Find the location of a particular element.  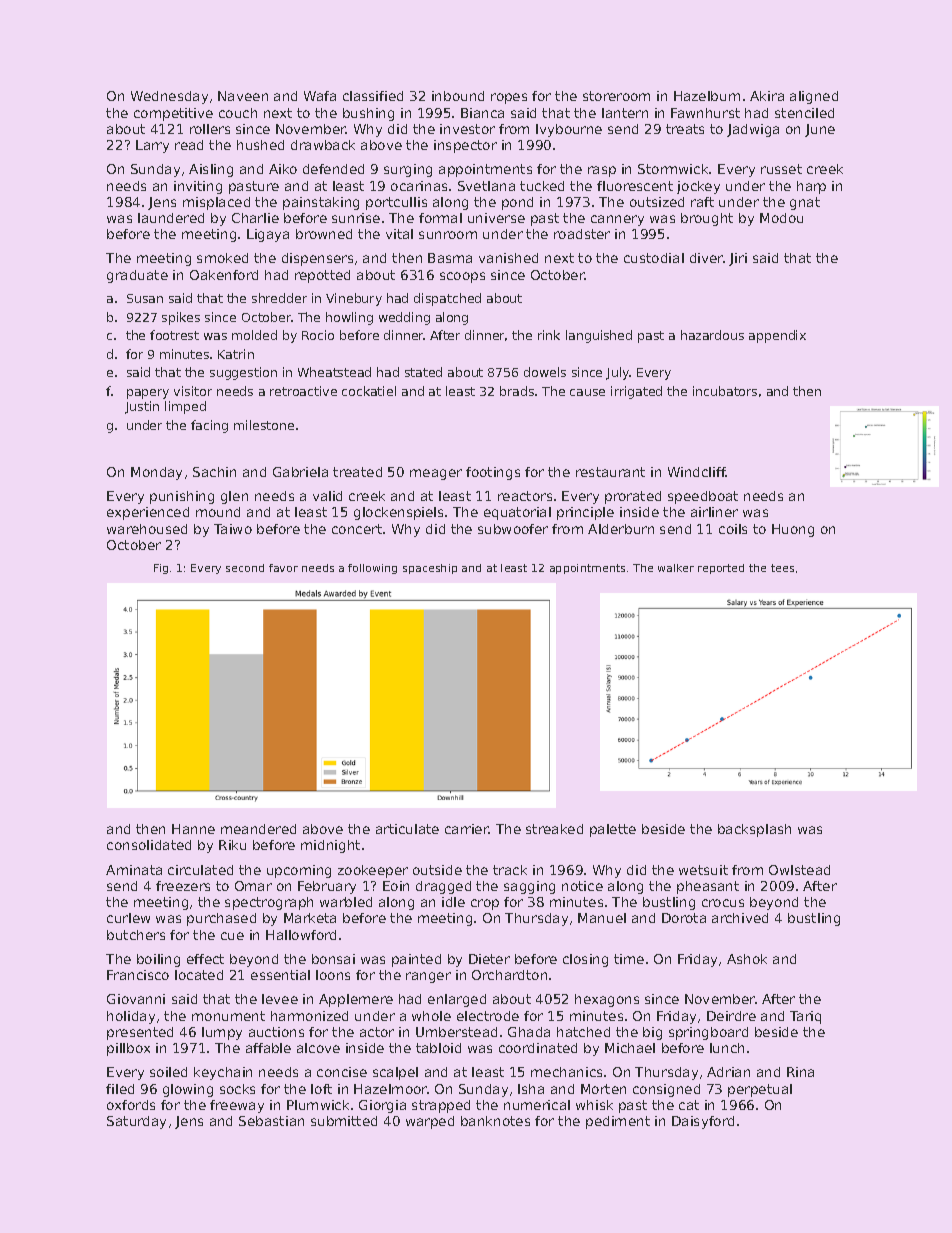

consigned is located at coordinates (666, 1090).
